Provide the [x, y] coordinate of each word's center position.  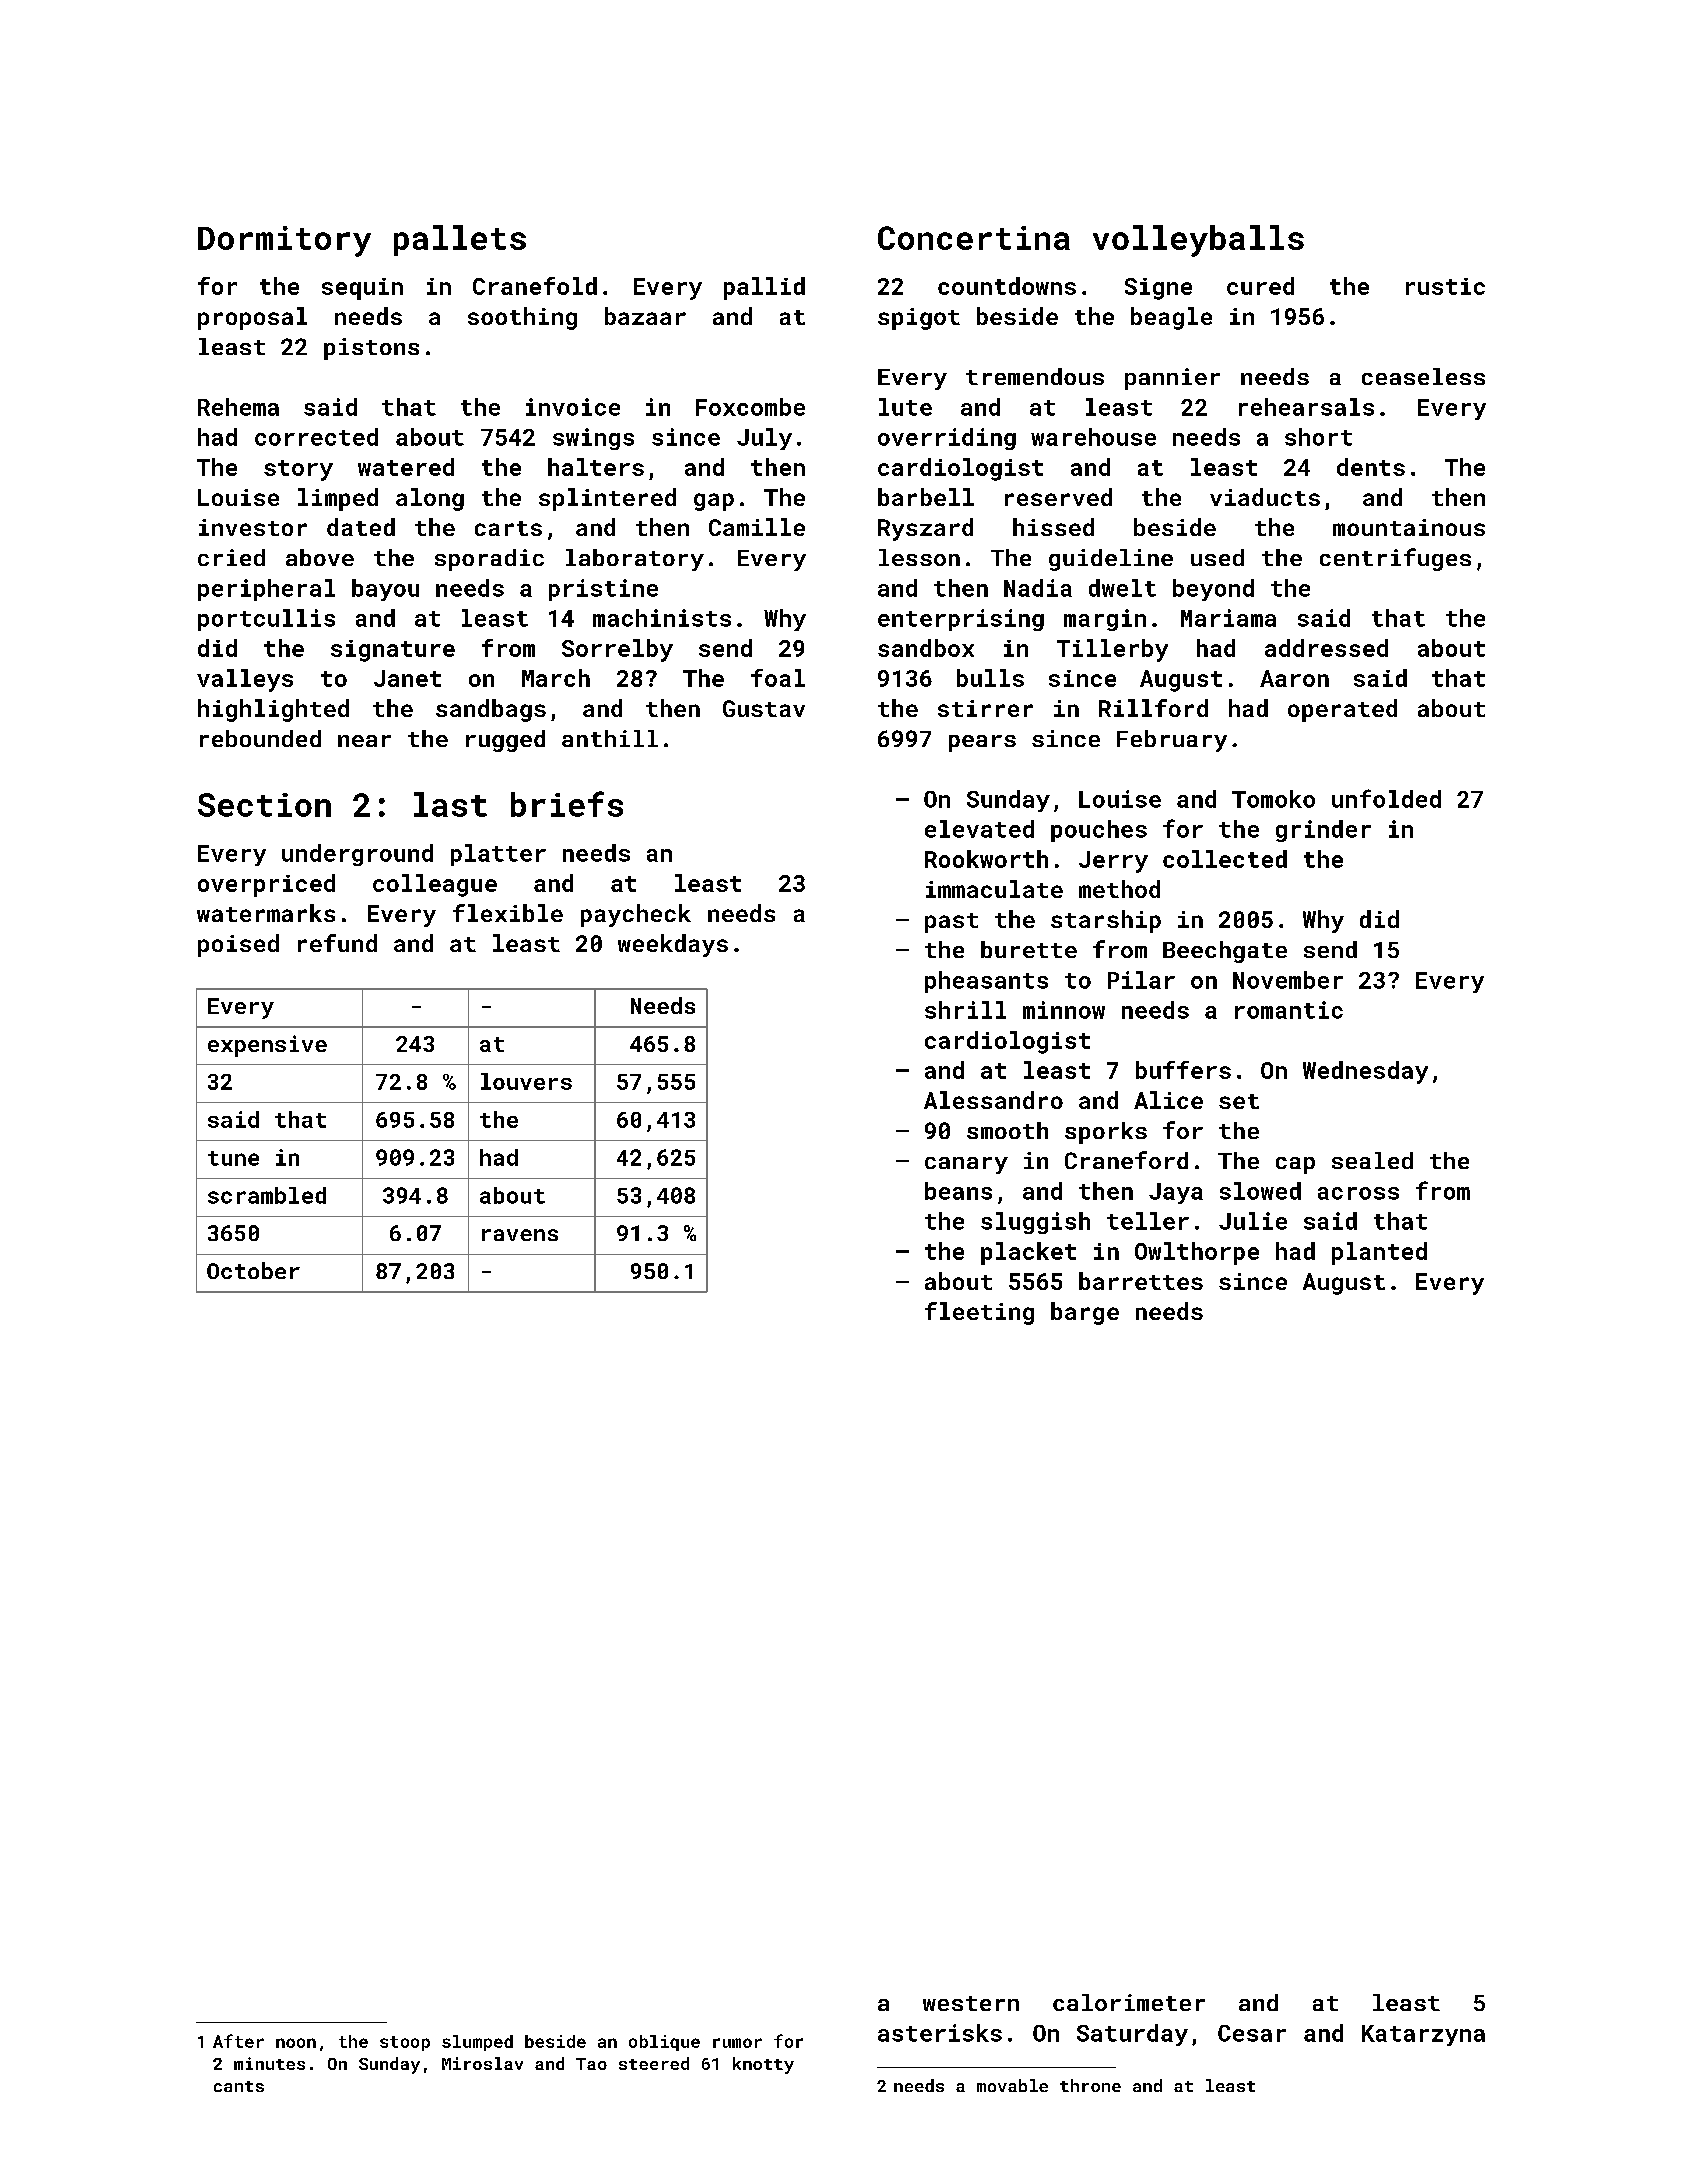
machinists [662, 618]
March [556, 678]
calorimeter [1129, 2002]
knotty [763, 2065]
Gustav [764, 708]
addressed [1326, 648]
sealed [1372, 1160]
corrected [316, 437]
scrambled [267, 1195]
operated [1342, 710]
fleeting [979, 1313]
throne [1090, 2085]
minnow [1064, 1010]
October [253, 1270]
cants [239, 2086]
